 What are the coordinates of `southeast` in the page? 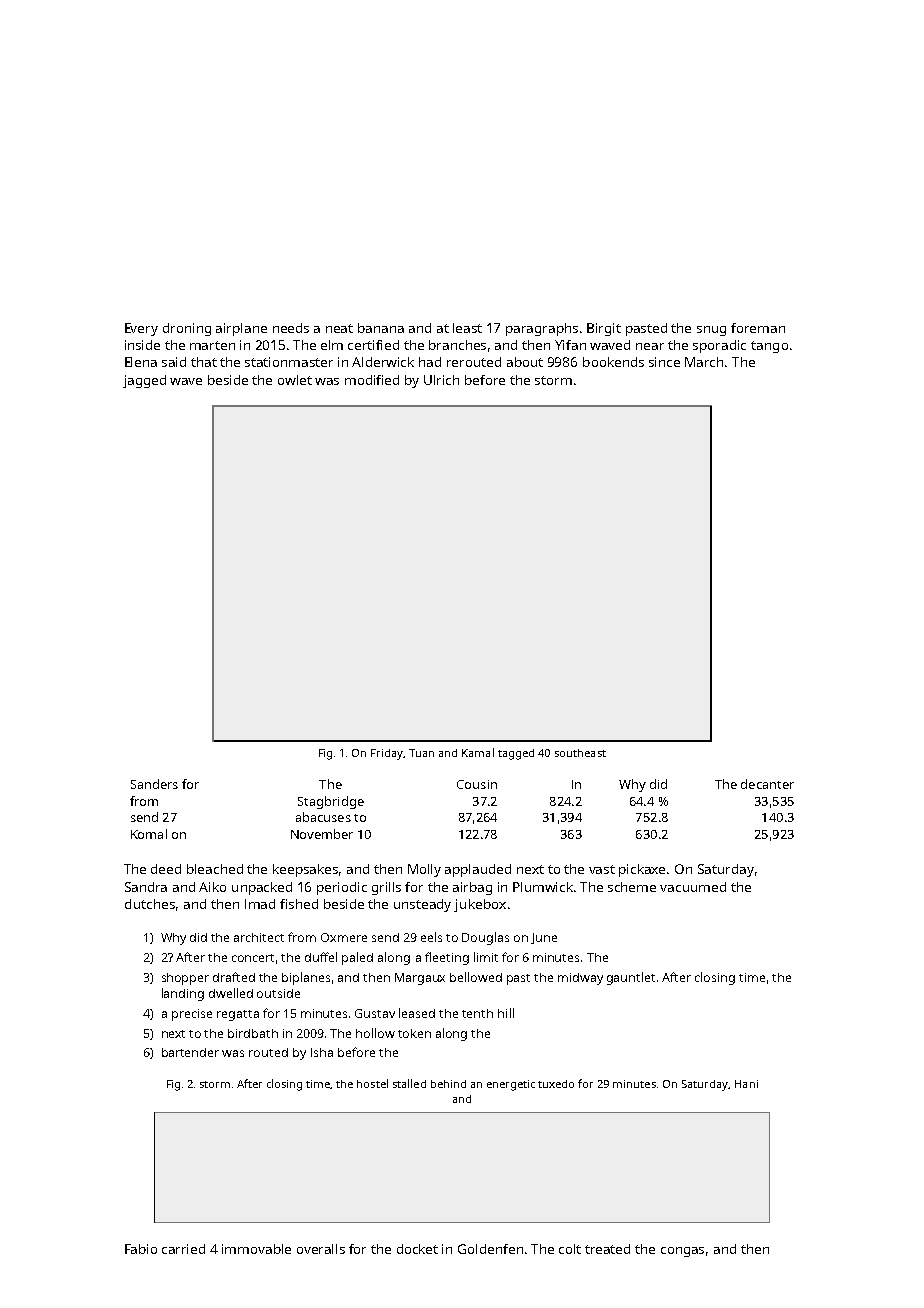 It's located at (580, 753).
